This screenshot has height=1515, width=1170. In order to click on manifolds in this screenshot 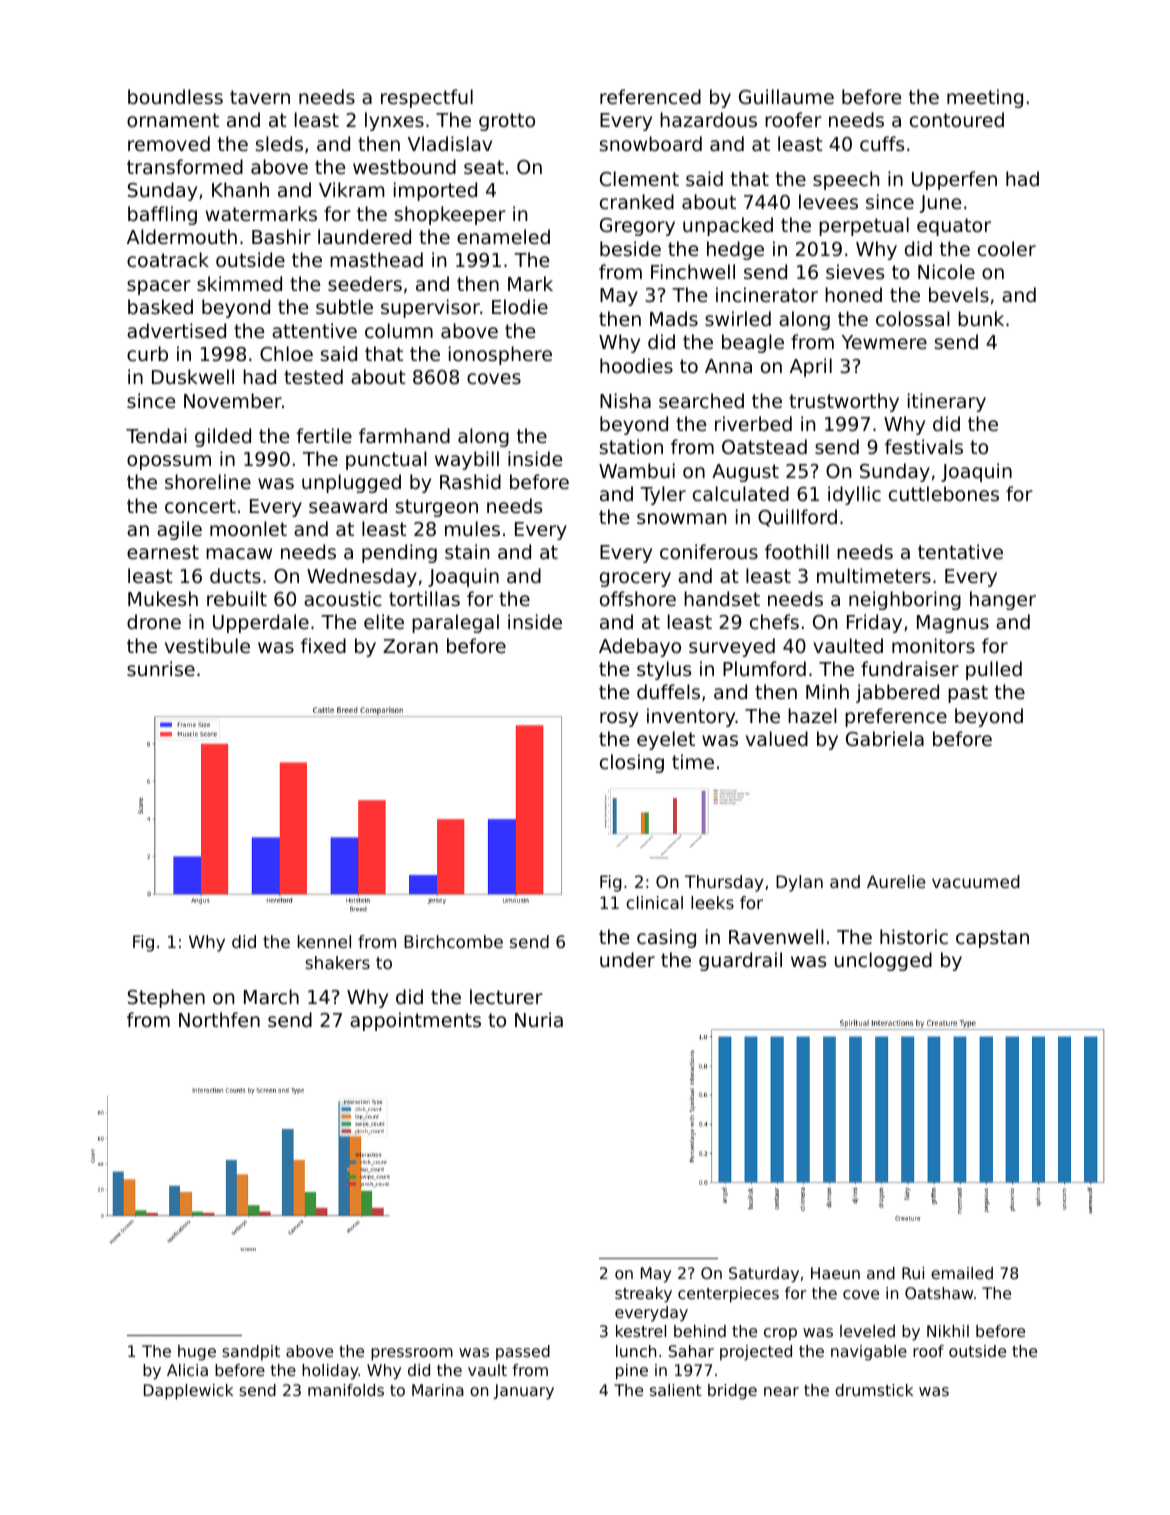, I will do `click(346, 1390)`.
